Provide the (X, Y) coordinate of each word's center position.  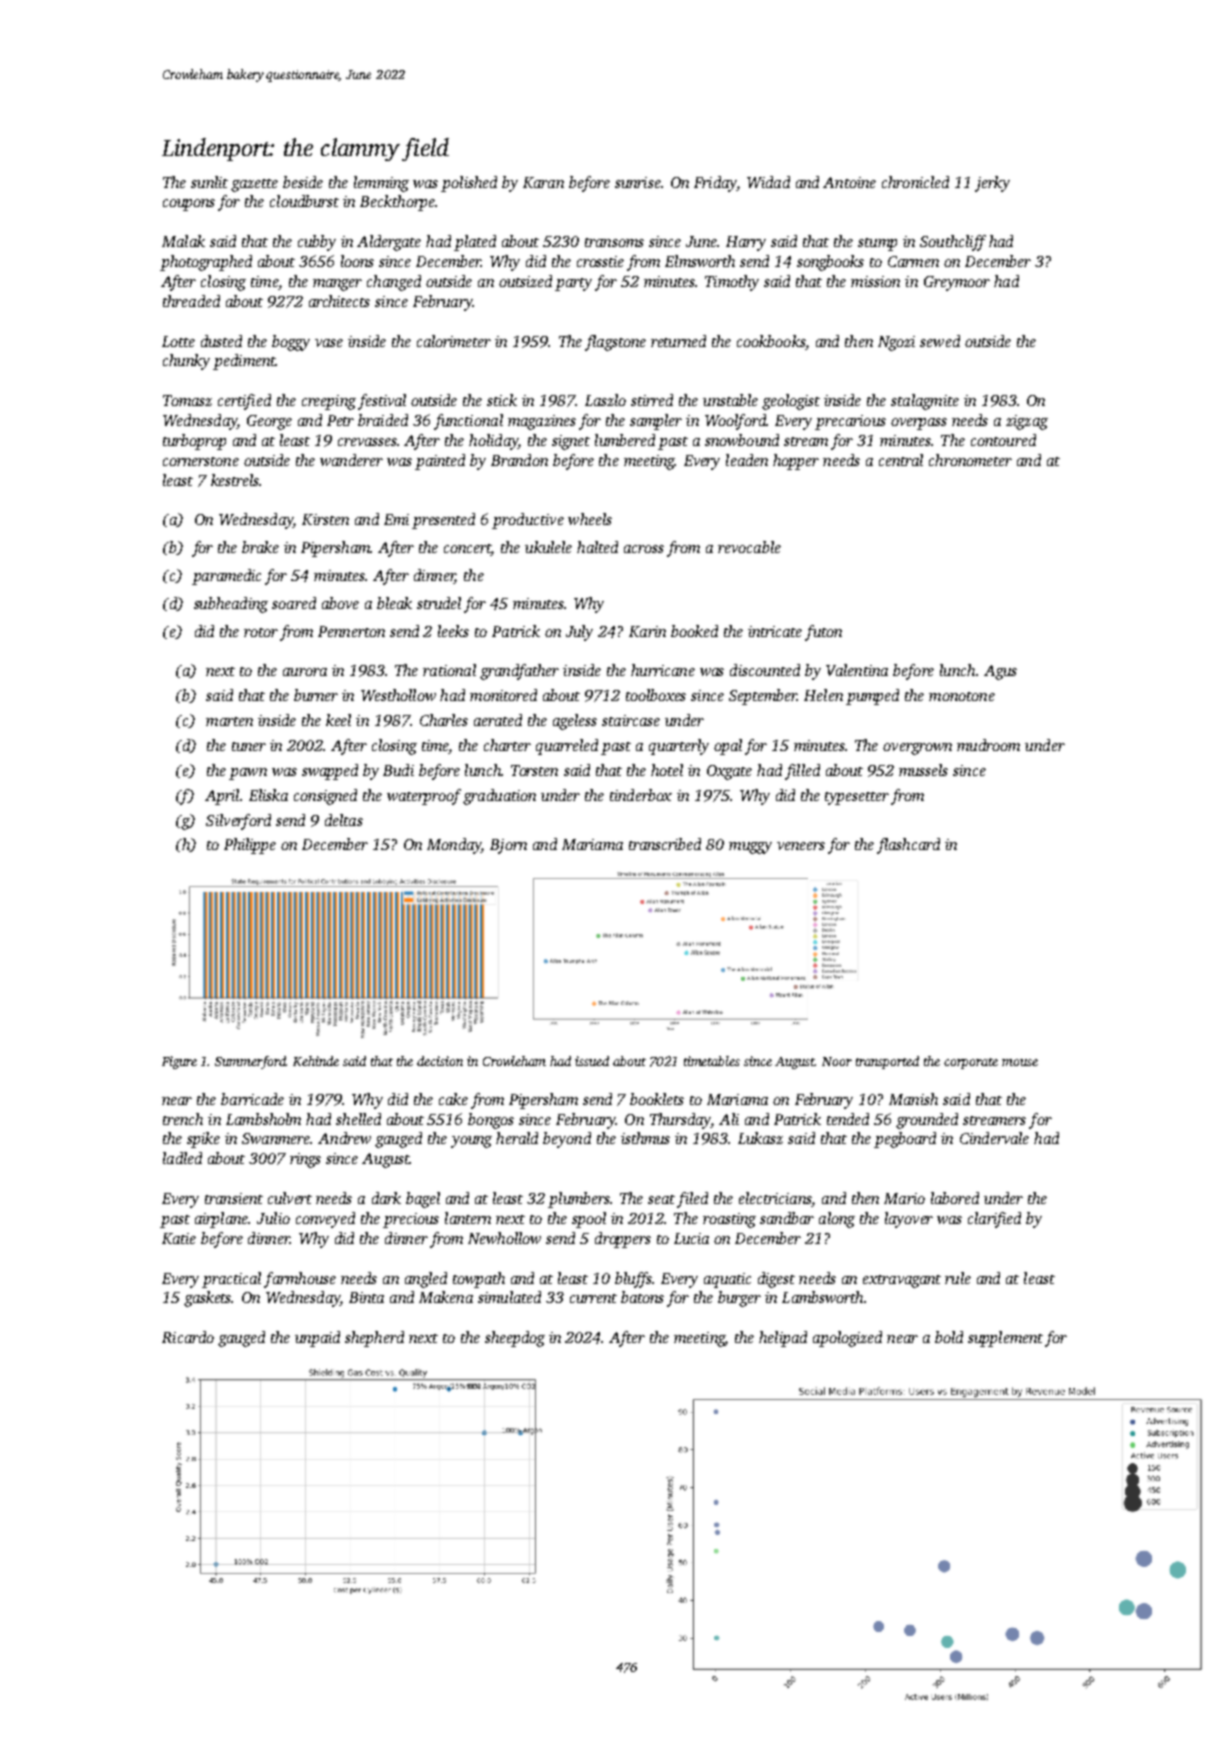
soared (294, 603)
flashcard (908, 846)
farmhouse (300, 1280)
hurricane (663, 670)
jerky (992, 184)
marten (229, 721)
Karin (647, 631)
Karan (543, 182)
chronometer (970, 460)
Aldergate (389, 243)
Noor (837, 1061)
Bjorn (508, 846)
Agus (1000, 672)
